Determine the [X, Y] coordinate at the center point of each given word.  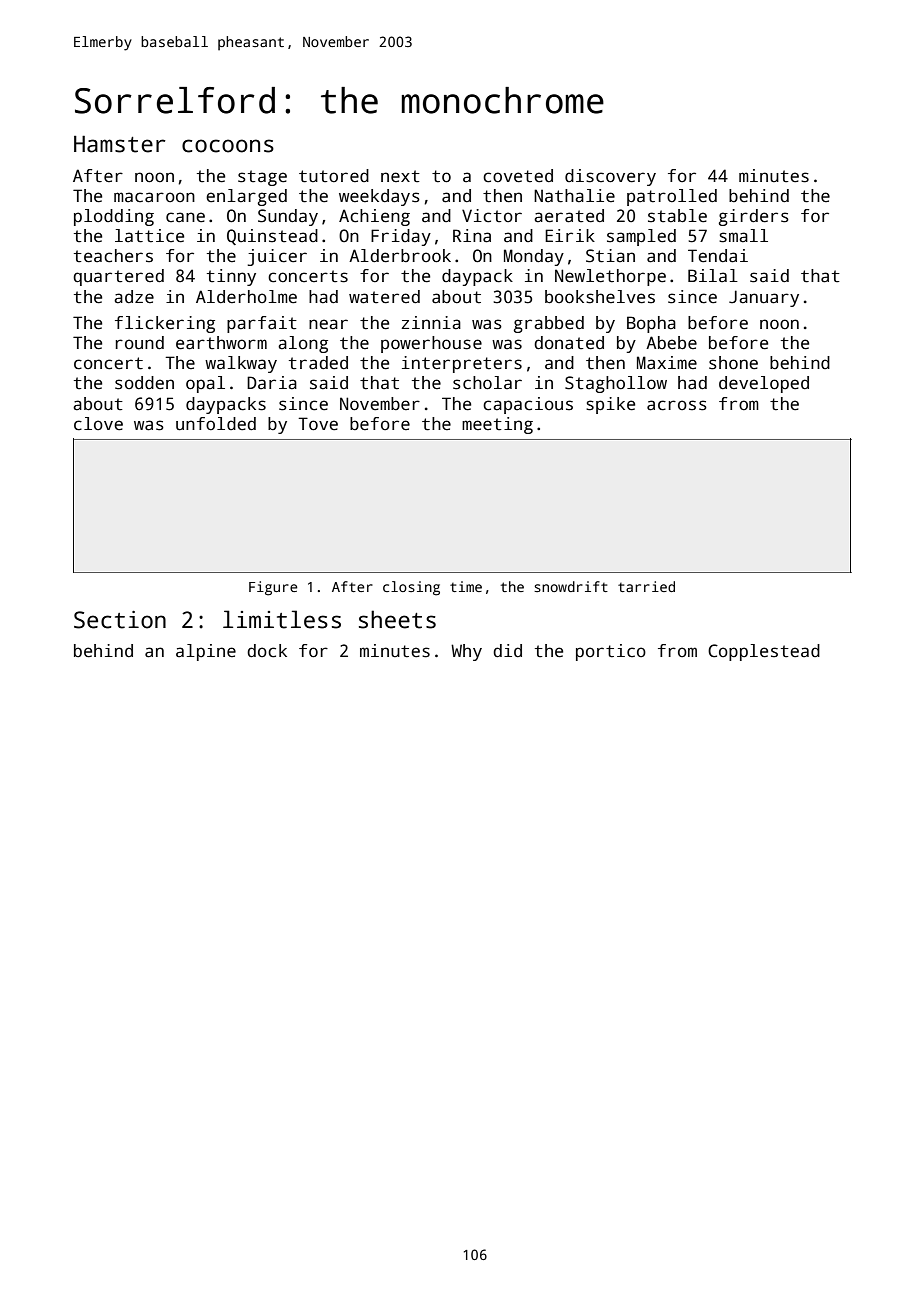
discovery [610, 177]
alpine [206, 652]
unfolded [216, 424]
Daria [272, 383]
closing [411, 588]
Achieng [374, 217]
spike [610, 405]
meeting [497, 425]
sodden [144, 383]
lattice [149, 236]
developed [764, 384]
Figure [273, 588]
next [400, 176]
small [743, 236]
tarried [646, 586]
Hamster [120, 144]
